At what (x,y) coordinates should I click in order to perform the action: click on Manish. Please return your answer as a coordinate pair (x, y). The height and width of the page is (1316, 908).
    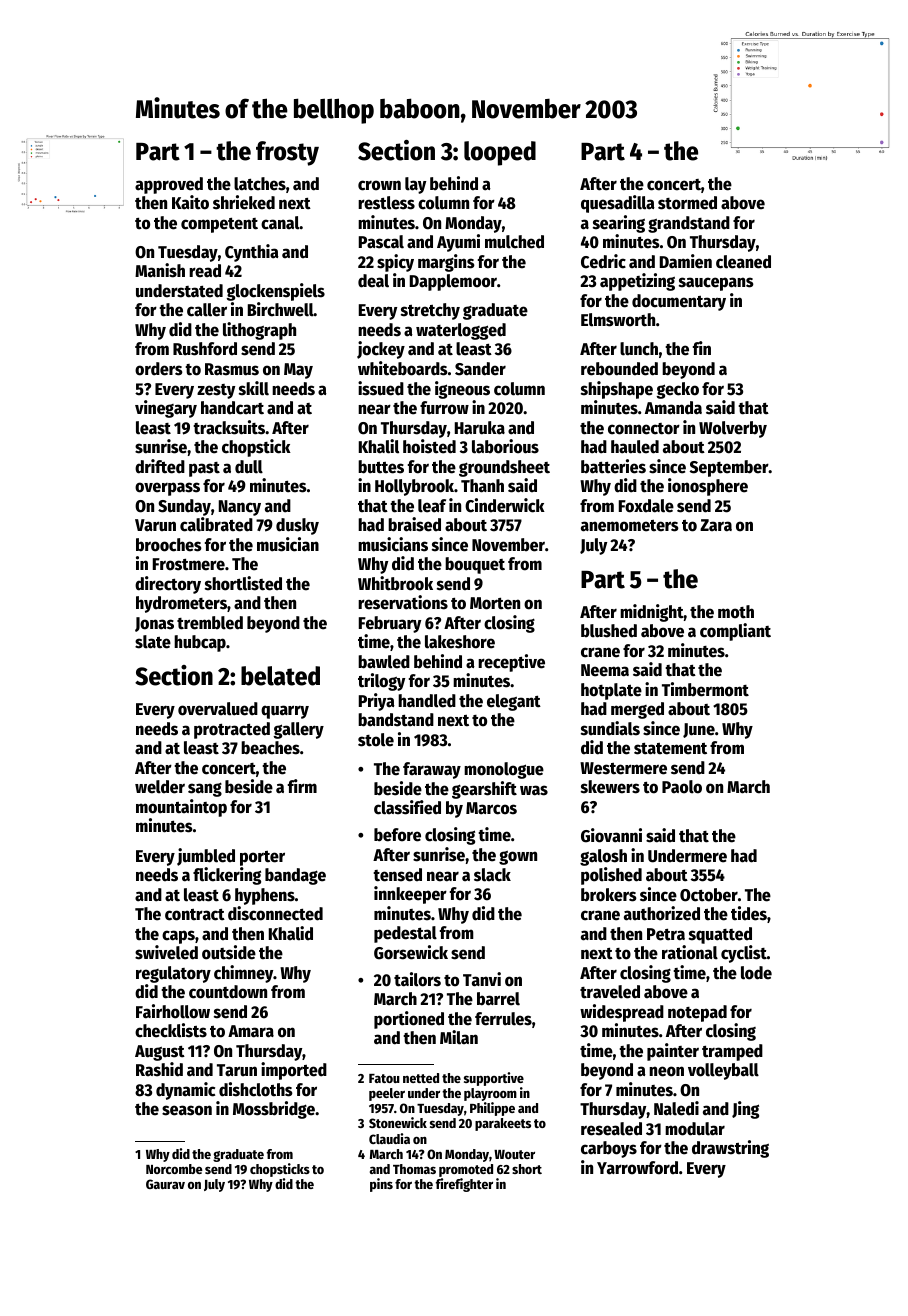
    Looking at the image, I should click on (160, 270).
